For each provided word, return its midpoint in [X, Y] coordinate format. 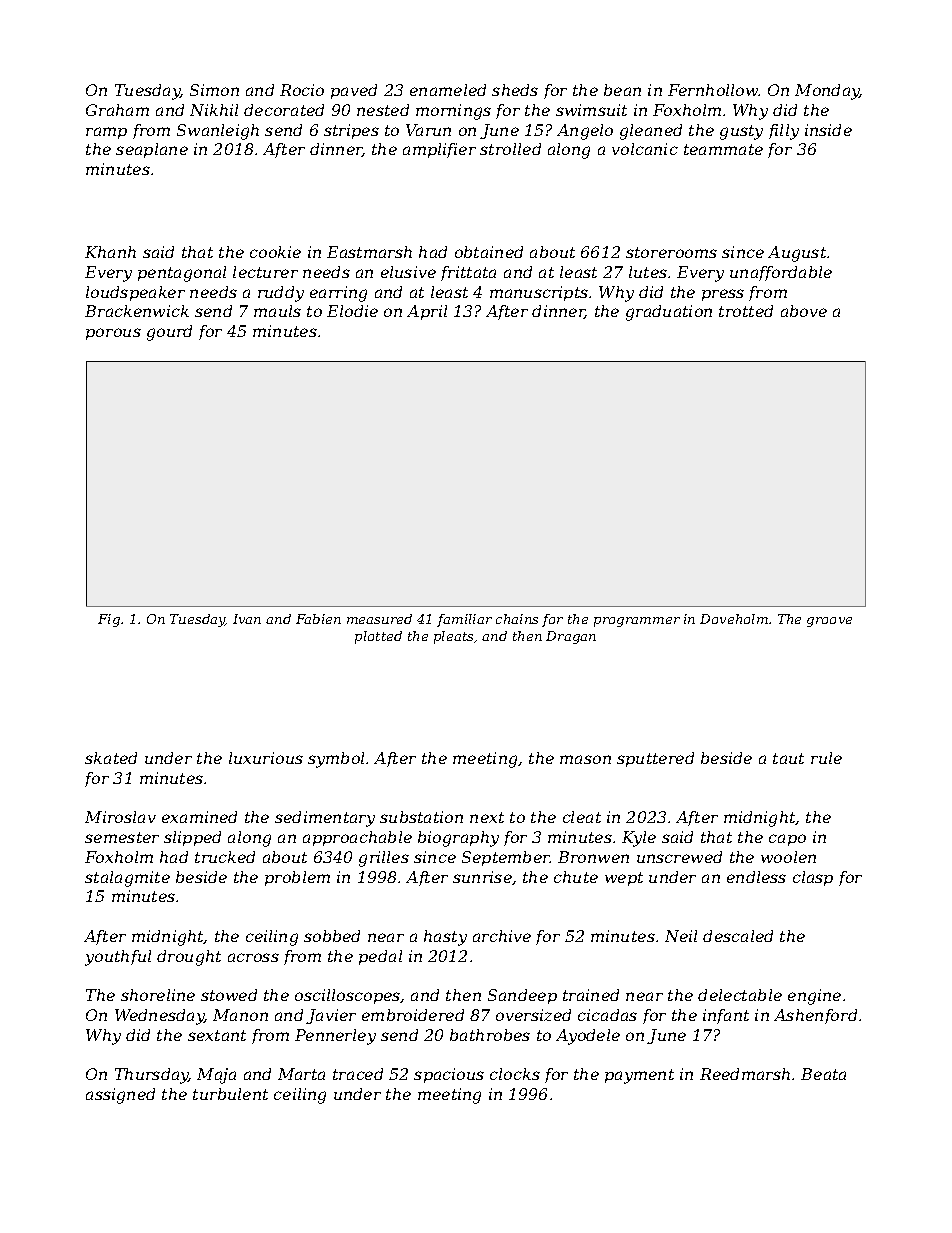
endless [756, 877]
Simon [214, 90]
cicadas [607, 1015]
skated [111, 758]
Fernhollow [713, 90]
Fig [109, 620]
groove [829, 622]
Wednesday [160, 1017]
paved [354, 91]
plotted [378, 637]
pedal [380, 957]
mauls [277, 311]
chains [517, 619]
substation [421, 817]
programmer [637, 622]
